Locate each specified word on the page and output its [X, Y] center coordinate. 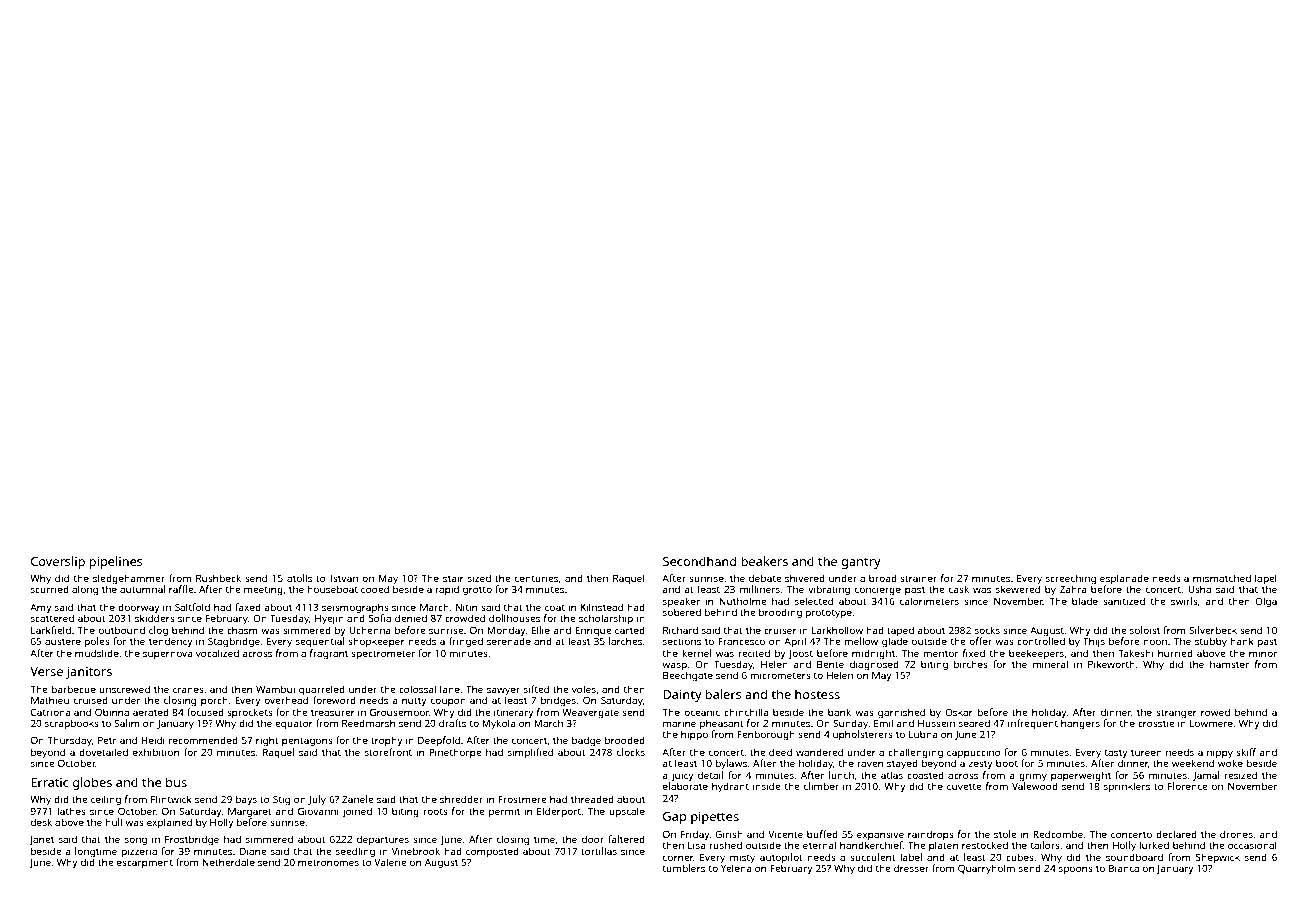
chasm [242, 630]
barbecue [74, 689]
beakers [764, 561]
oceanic [702, 712]
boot [1007, 763]
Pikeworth [1111, 664]
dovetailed [103, 752]
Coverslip [58, 562]
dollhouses [514, 618]
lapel [1266, 579]
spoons [1076, 870]
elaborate [685, 786]
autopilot [781, 858]
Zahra [1073, 589]
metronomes [328, 862]
